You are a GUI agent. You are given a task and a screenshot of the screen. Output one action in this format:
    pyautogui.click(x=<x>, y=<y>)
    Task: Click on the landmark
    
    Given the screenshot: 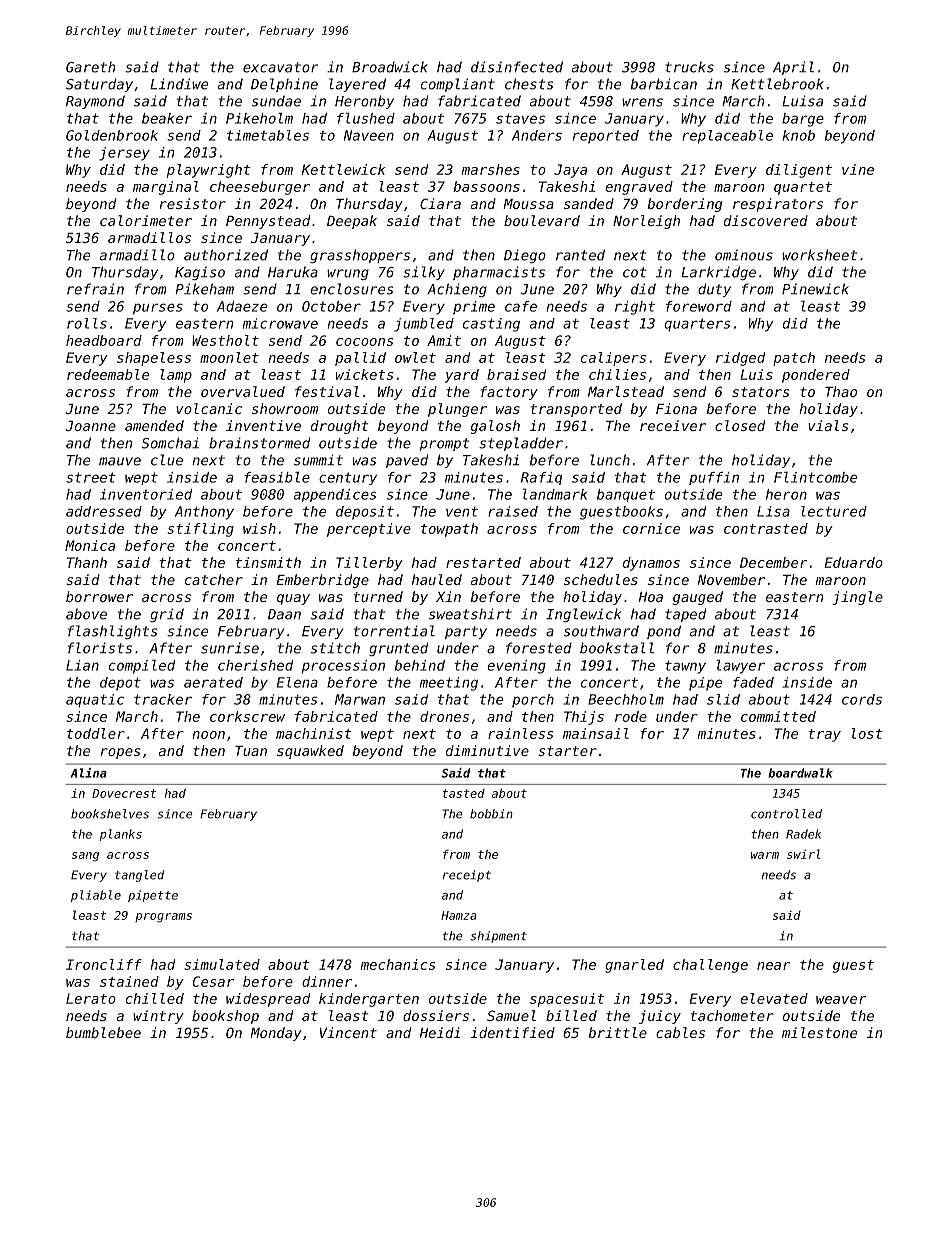 What is the action you would take?
    pyautogui.click(x=555, y=494)
